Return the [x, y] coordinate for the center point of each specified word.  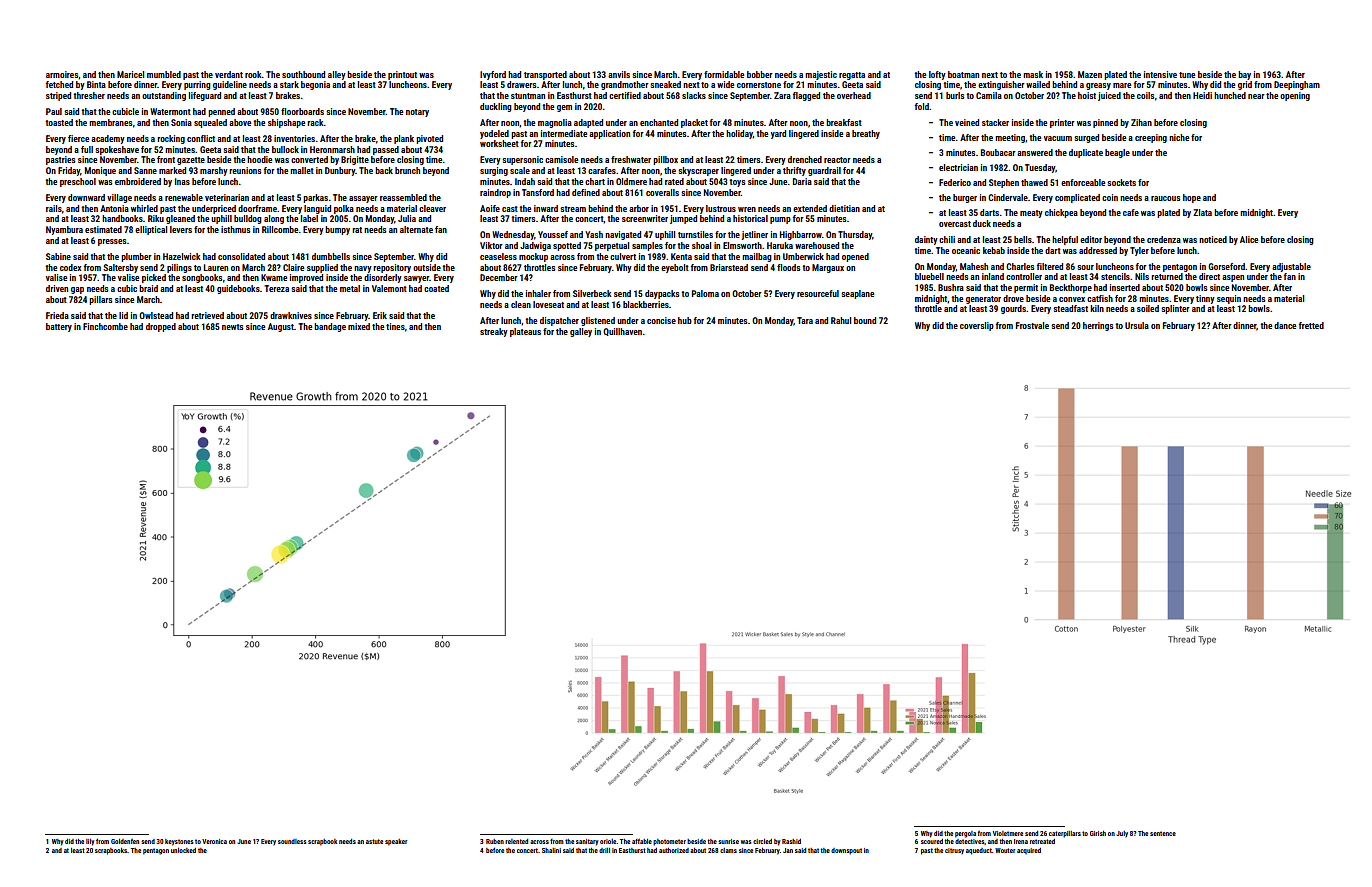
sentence [1163, 833]
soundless [292, 841]
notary [417, 113]
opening [1295, 96]
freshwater [631, 159]
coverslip [977, 326]
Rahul [841, 320]
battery [59, 327]
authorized [674, 850]
